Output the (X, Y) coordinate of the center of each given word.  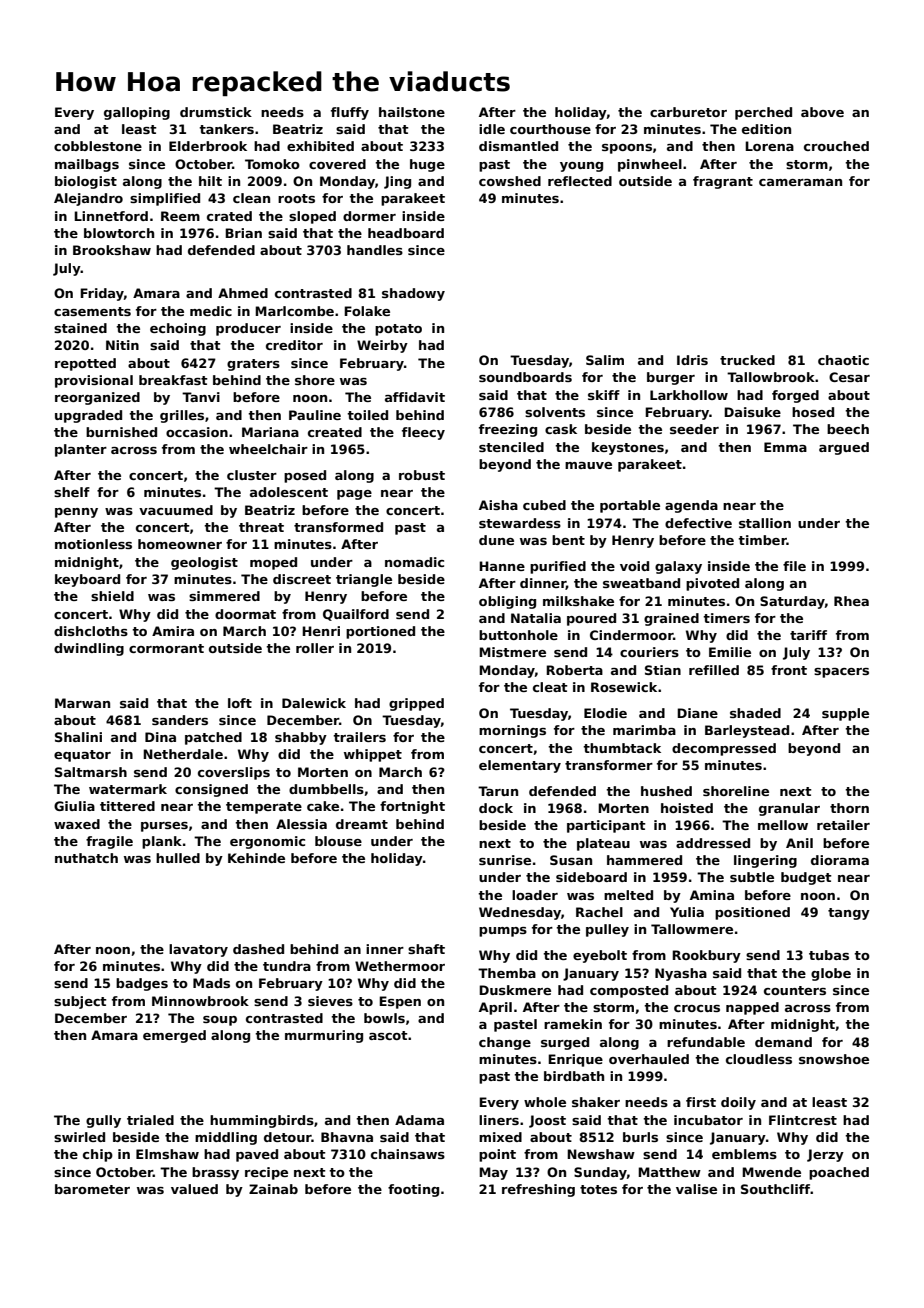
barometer (92, 1189)
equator (82, 756)
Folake (367, 311)
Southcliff (775, 1189)
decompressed (724, 749)
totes (598, 1189)
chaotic (843, 360)
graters (253, 365)
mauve (588, 465)
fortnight (412, 807)
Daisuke (752, 412)
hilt (210, 181)
